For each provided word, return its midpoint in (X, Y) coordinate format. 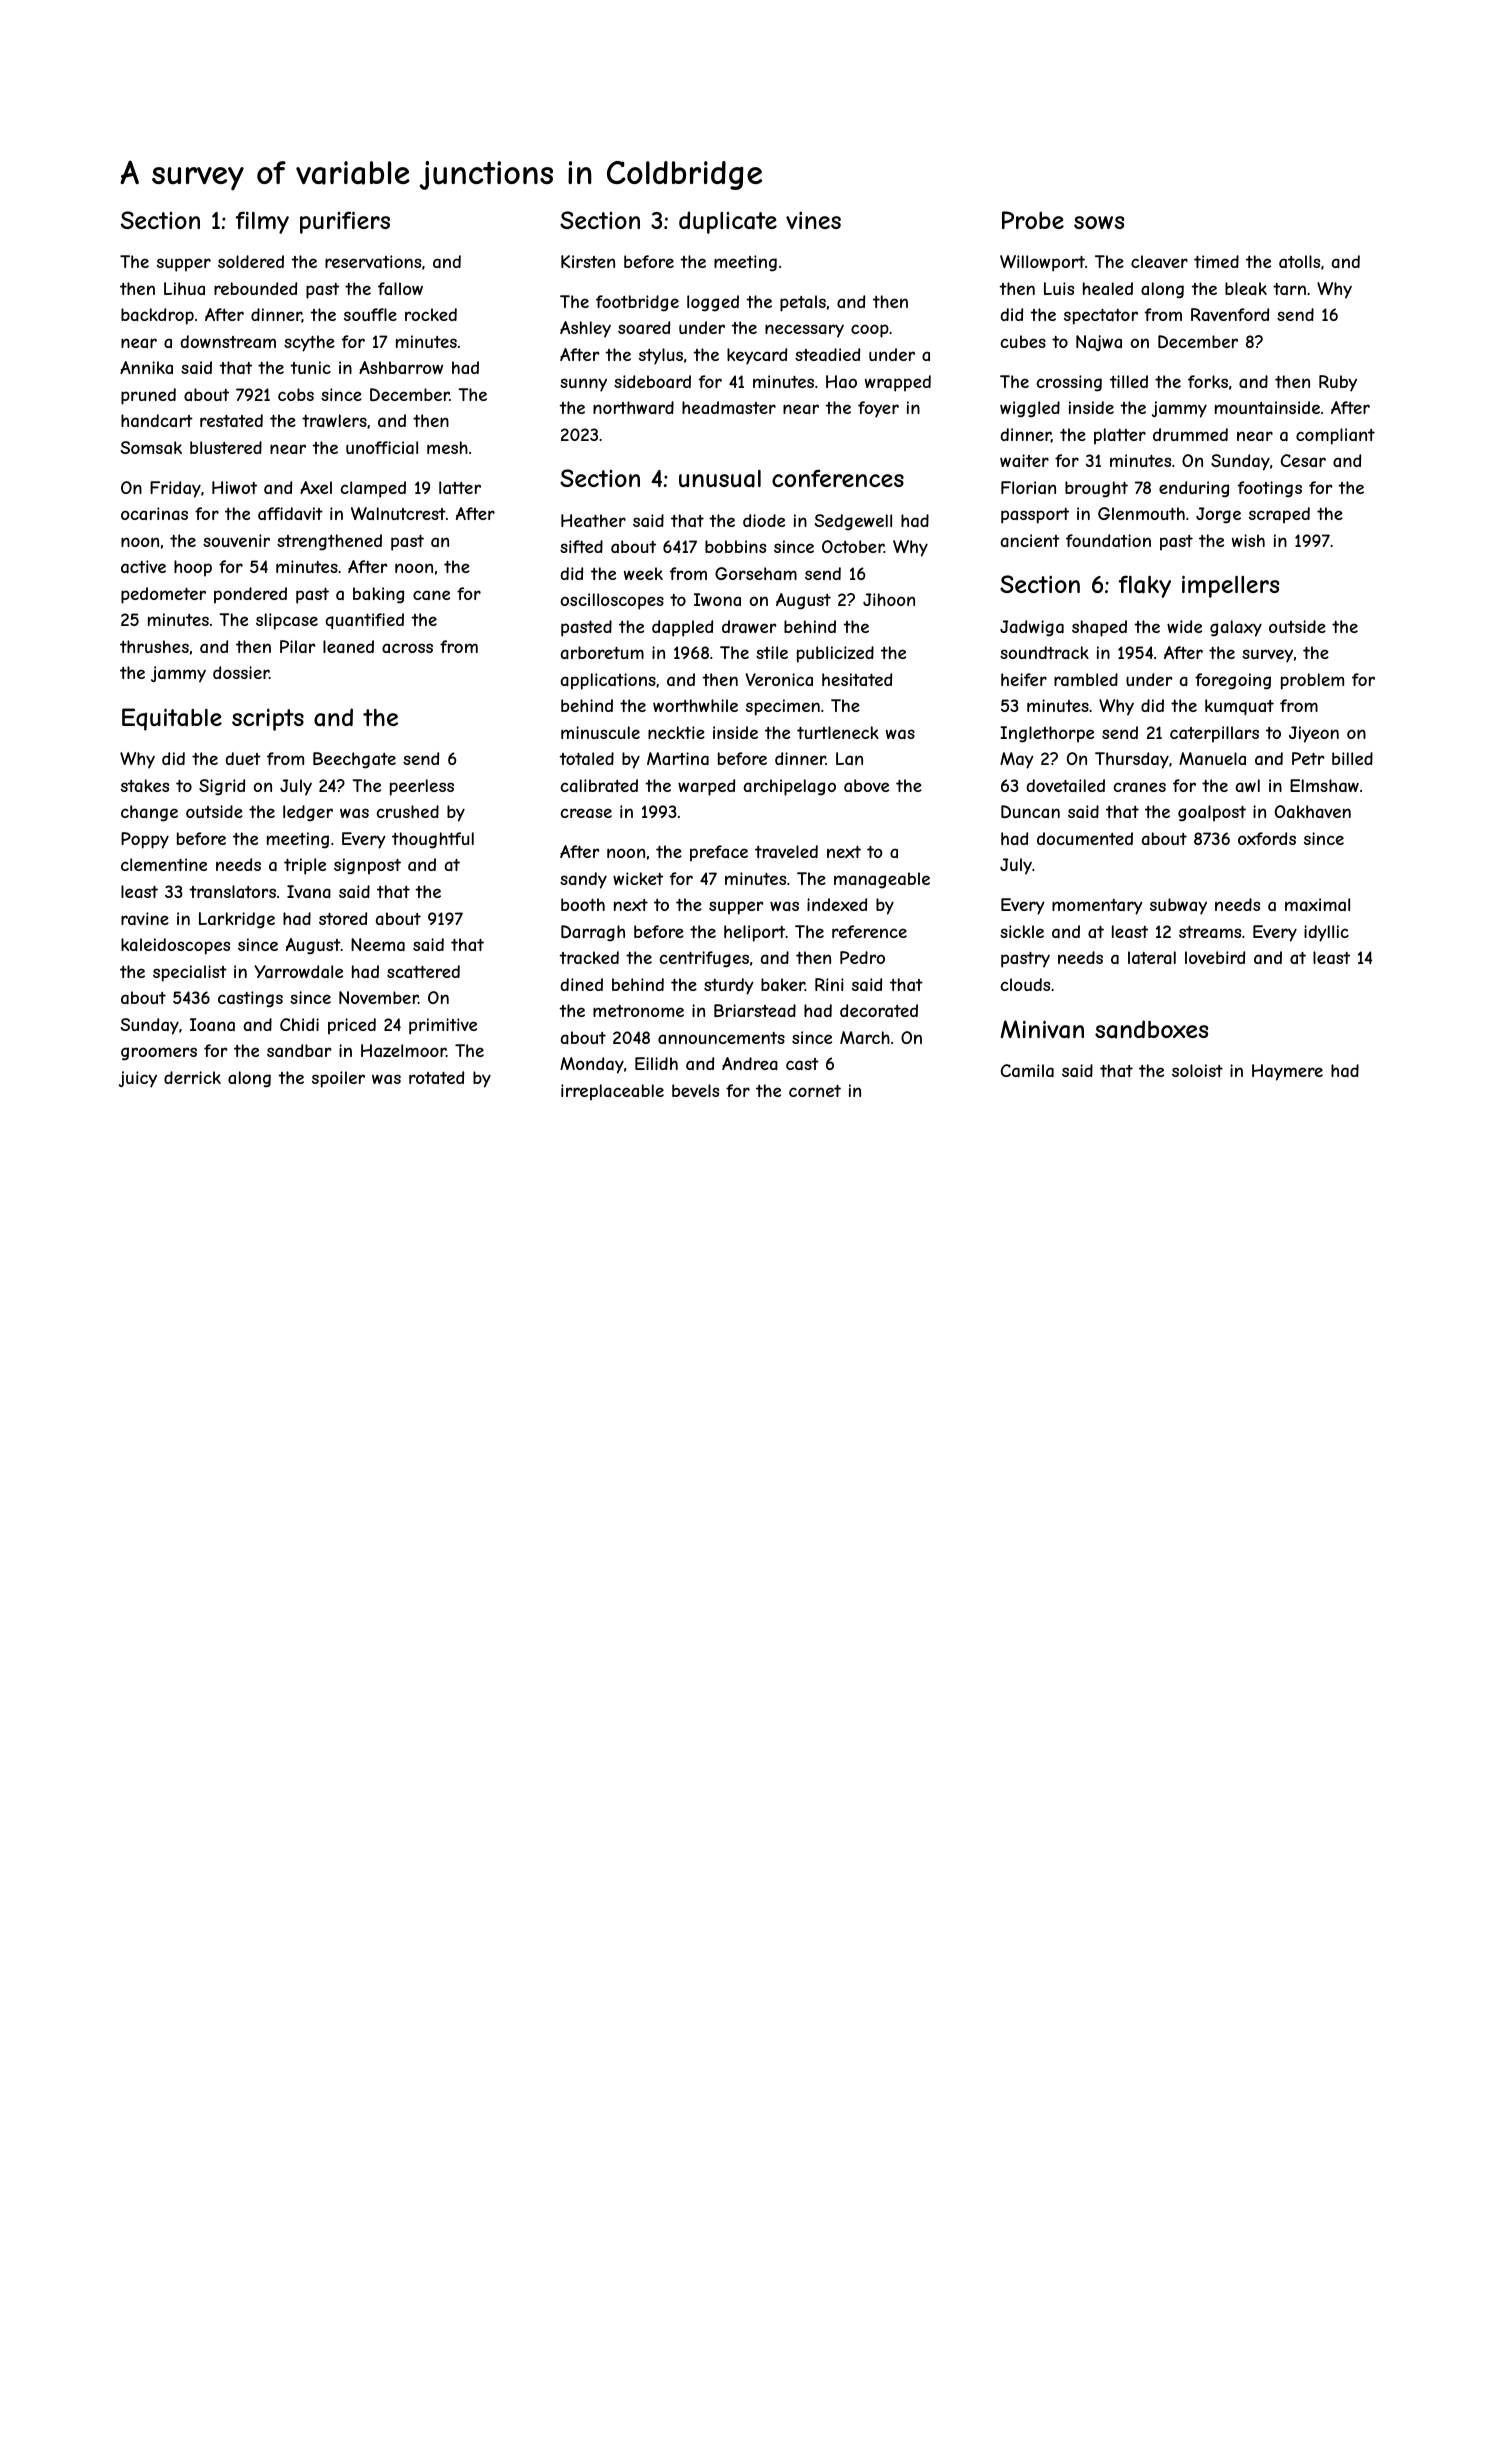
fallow (400, 288)
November (378, 997)
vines (813, 220)
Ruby (1338, 383)
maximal (1317, 904)
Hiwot (234, 487)
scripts (268, 719)
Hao (841, 381)
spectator (1101, 317)
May (1017, 760)
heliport (754, 933)
